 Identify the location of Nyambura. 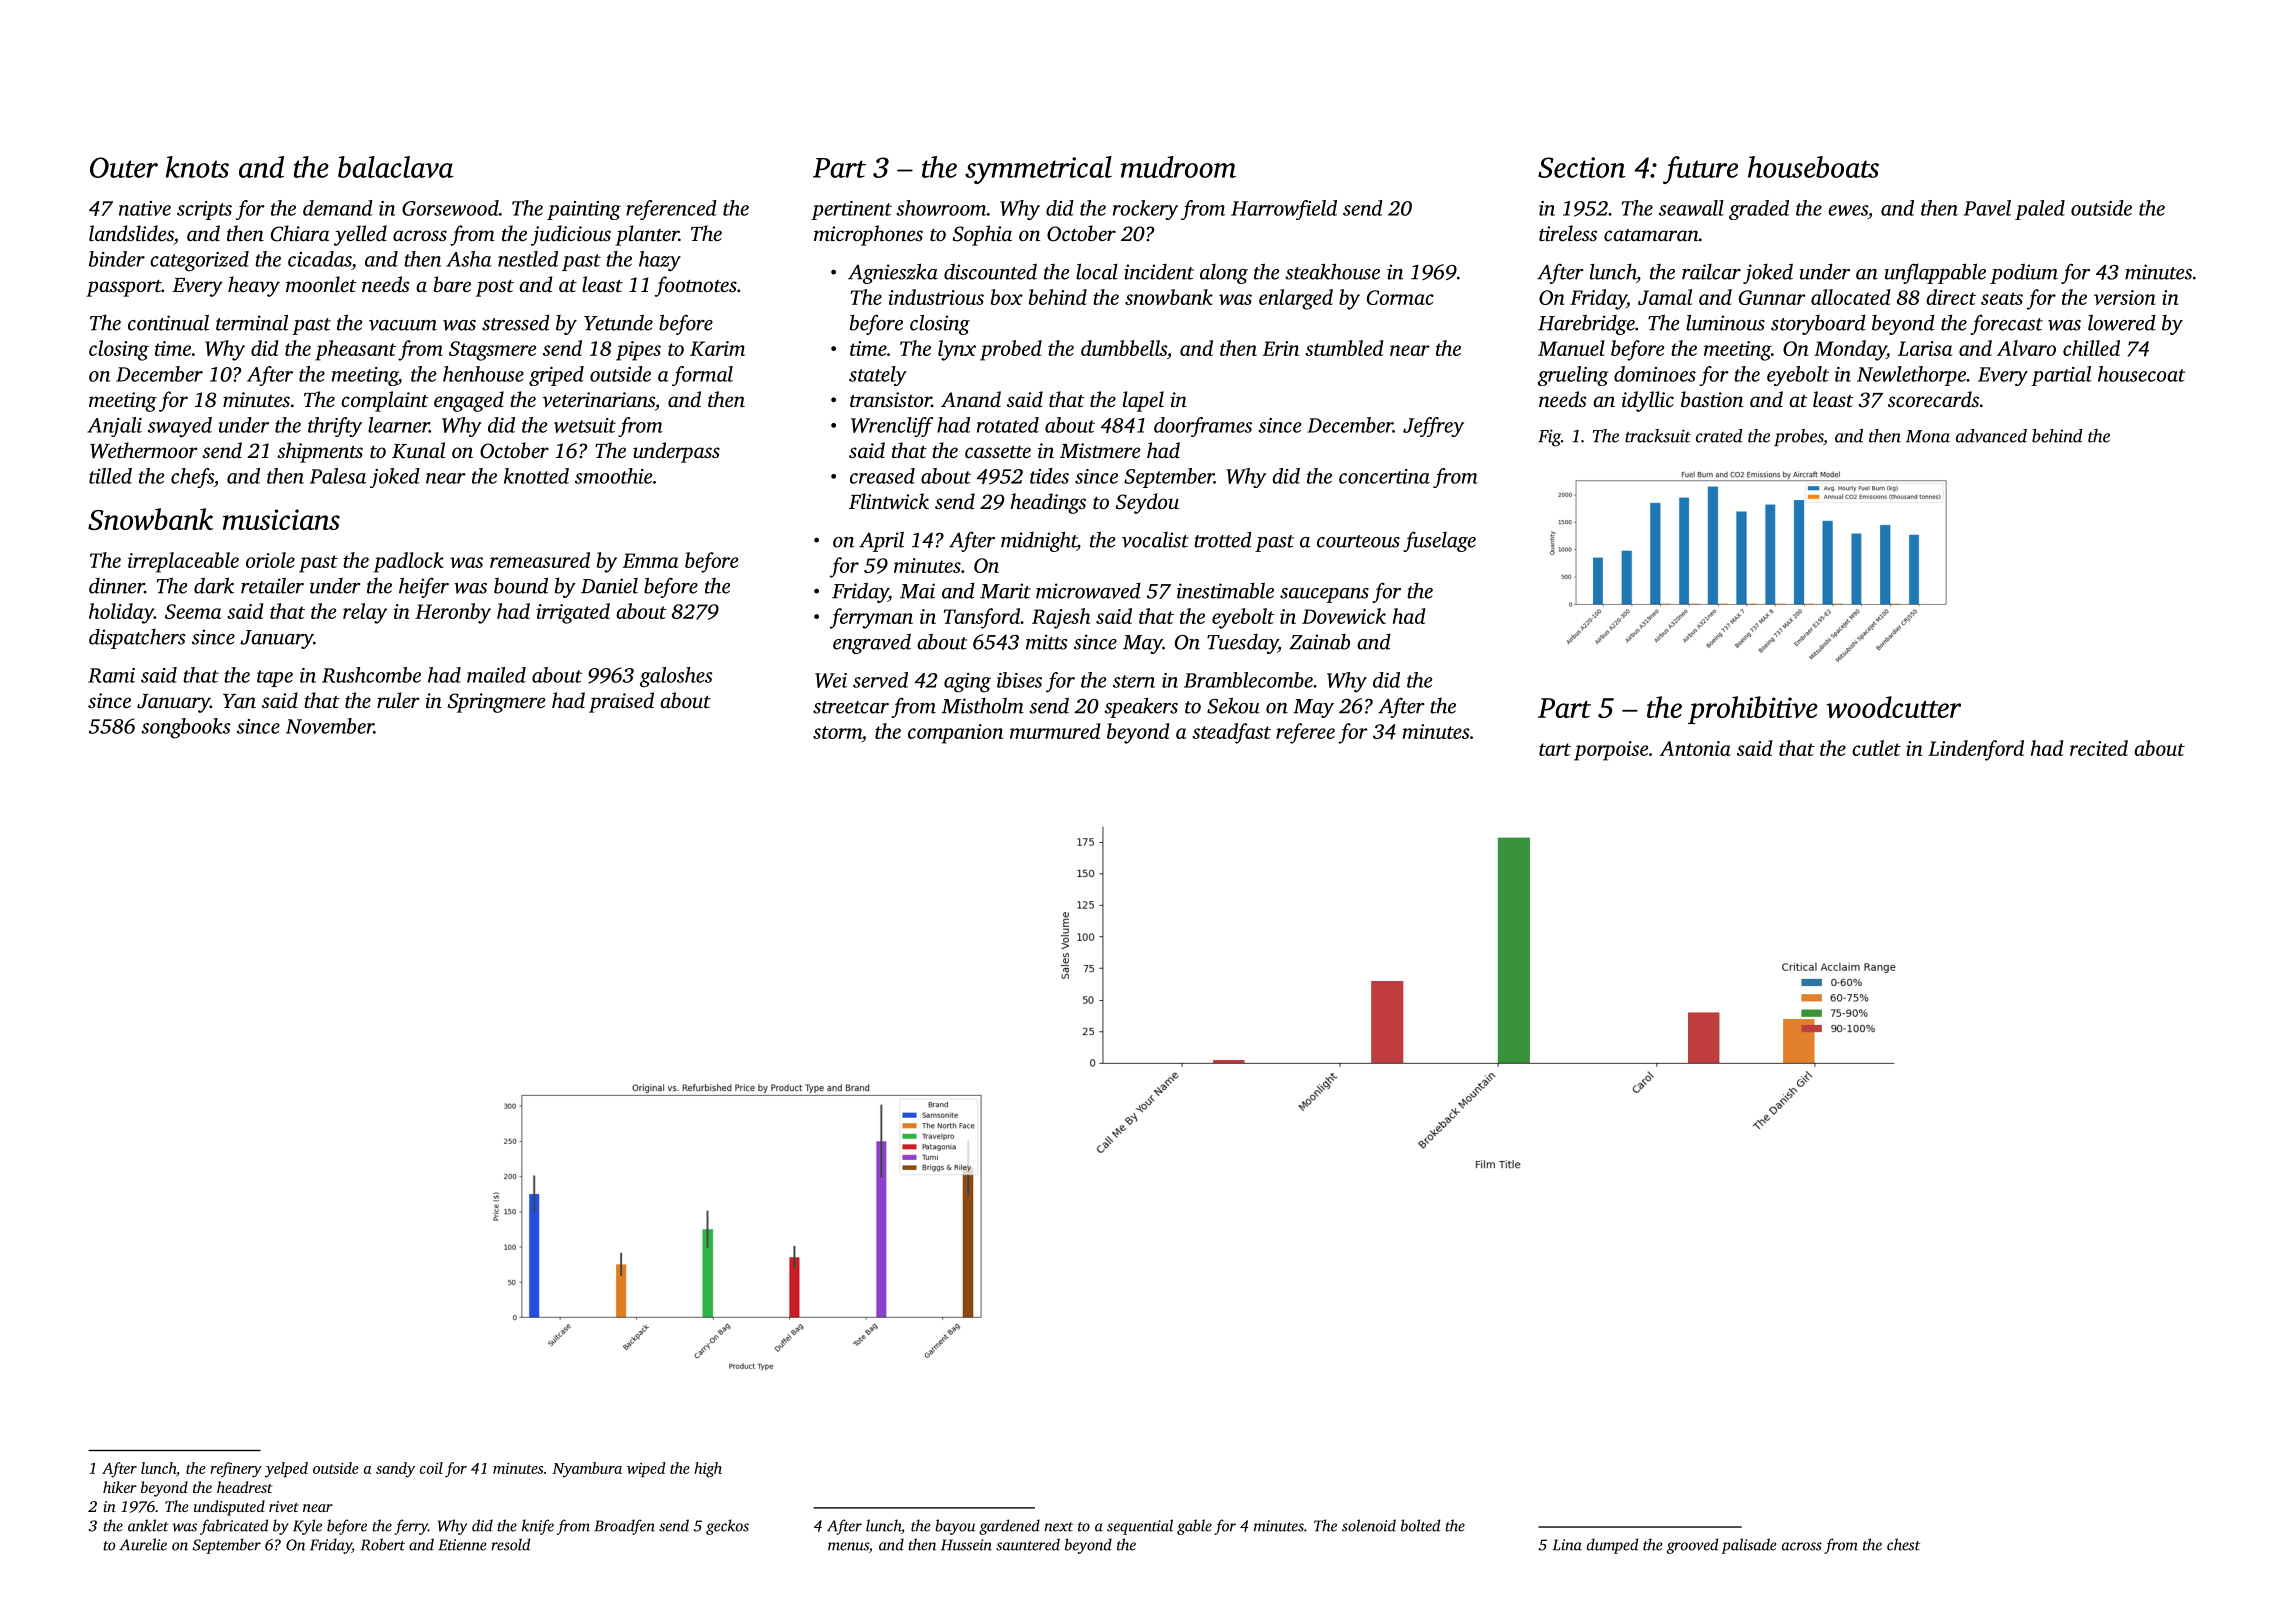
(587, 1470).
